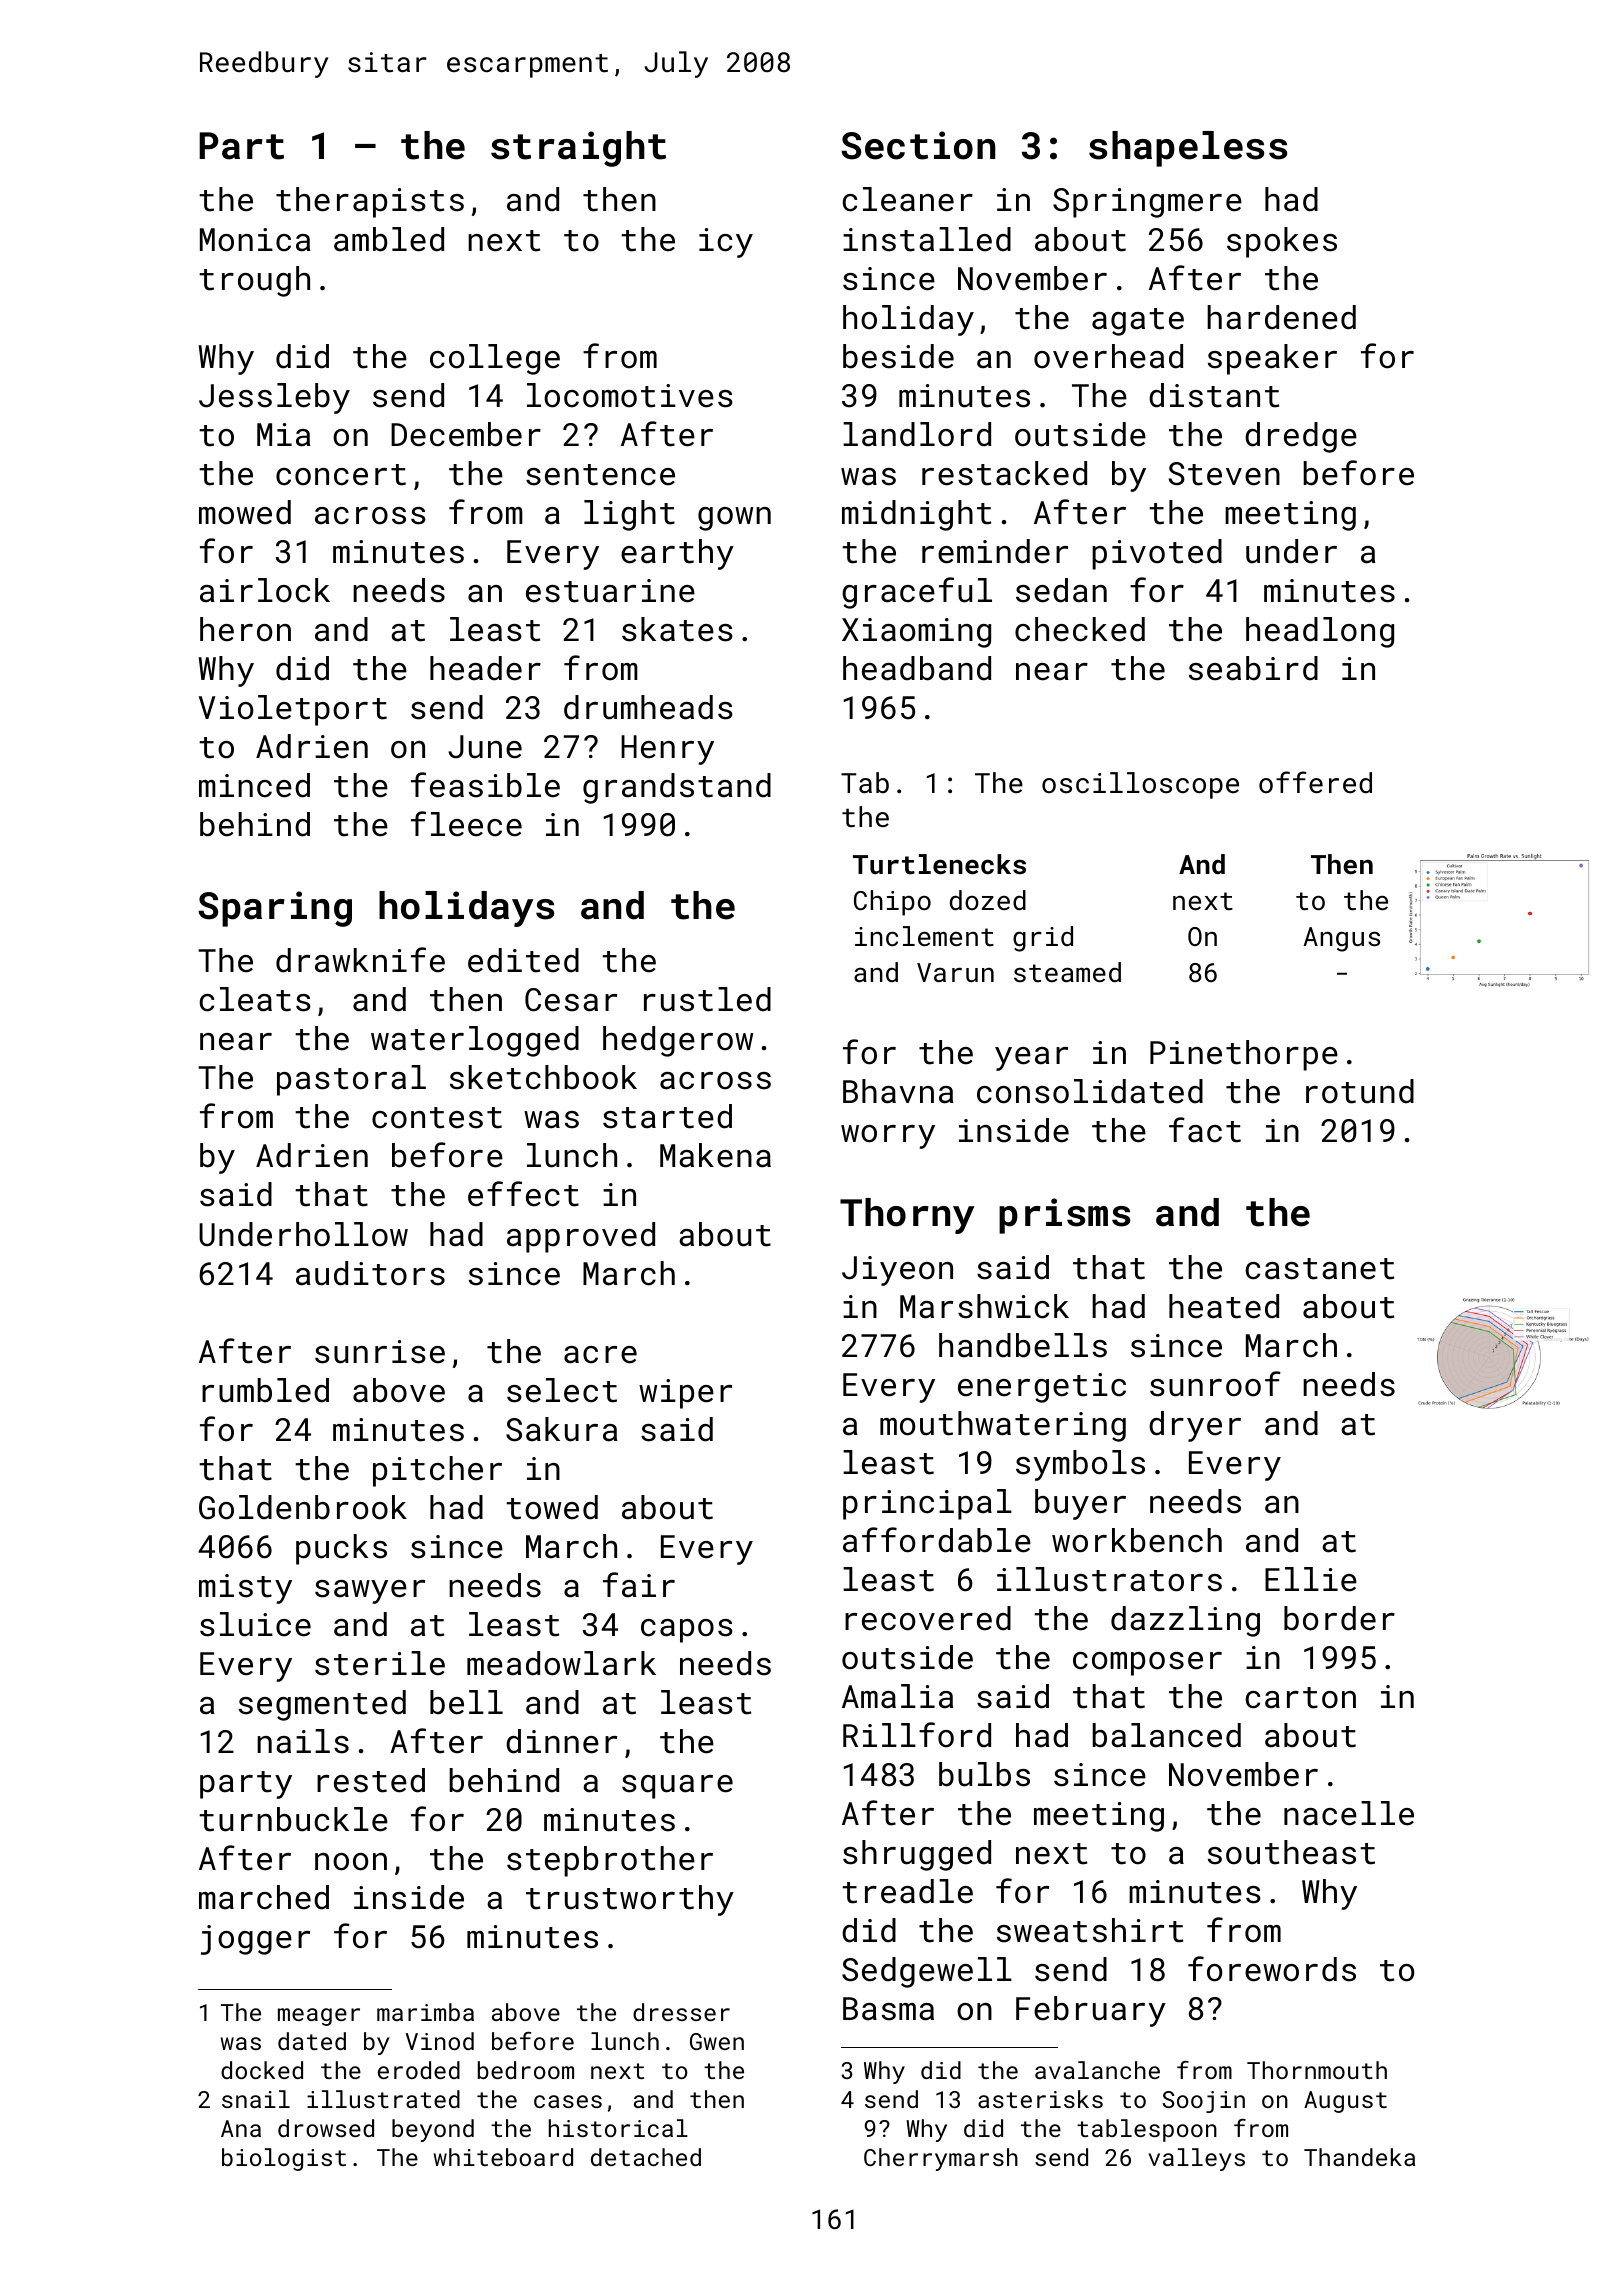  I want to click on headlong, so click(1320, 632).
